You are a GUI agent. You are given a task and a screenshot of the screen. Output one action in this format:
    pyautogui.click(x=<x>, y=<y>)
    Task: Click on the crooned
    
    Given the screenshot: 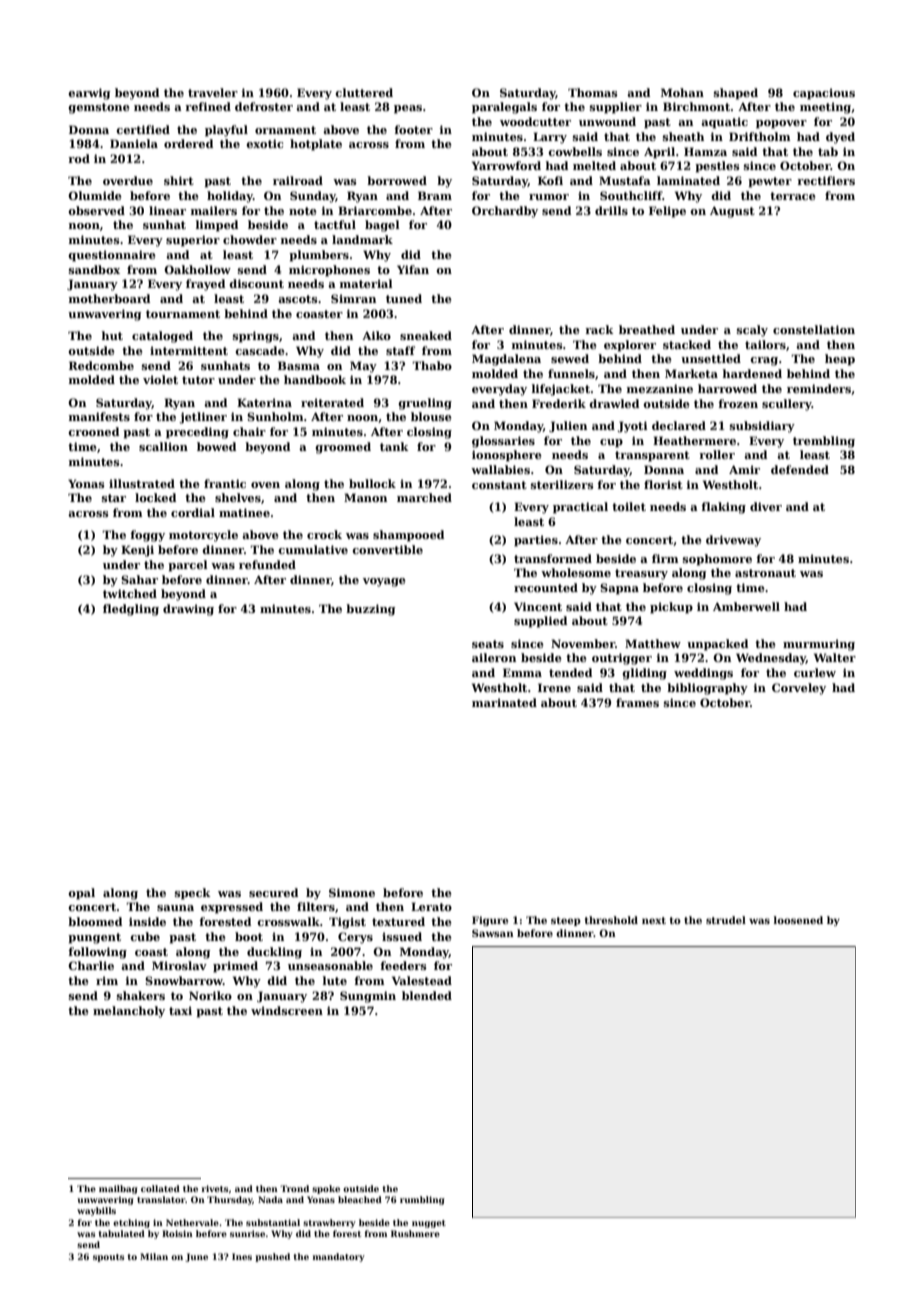 What is the action you would take?
    pyautogui.click(x=93, y=431)
